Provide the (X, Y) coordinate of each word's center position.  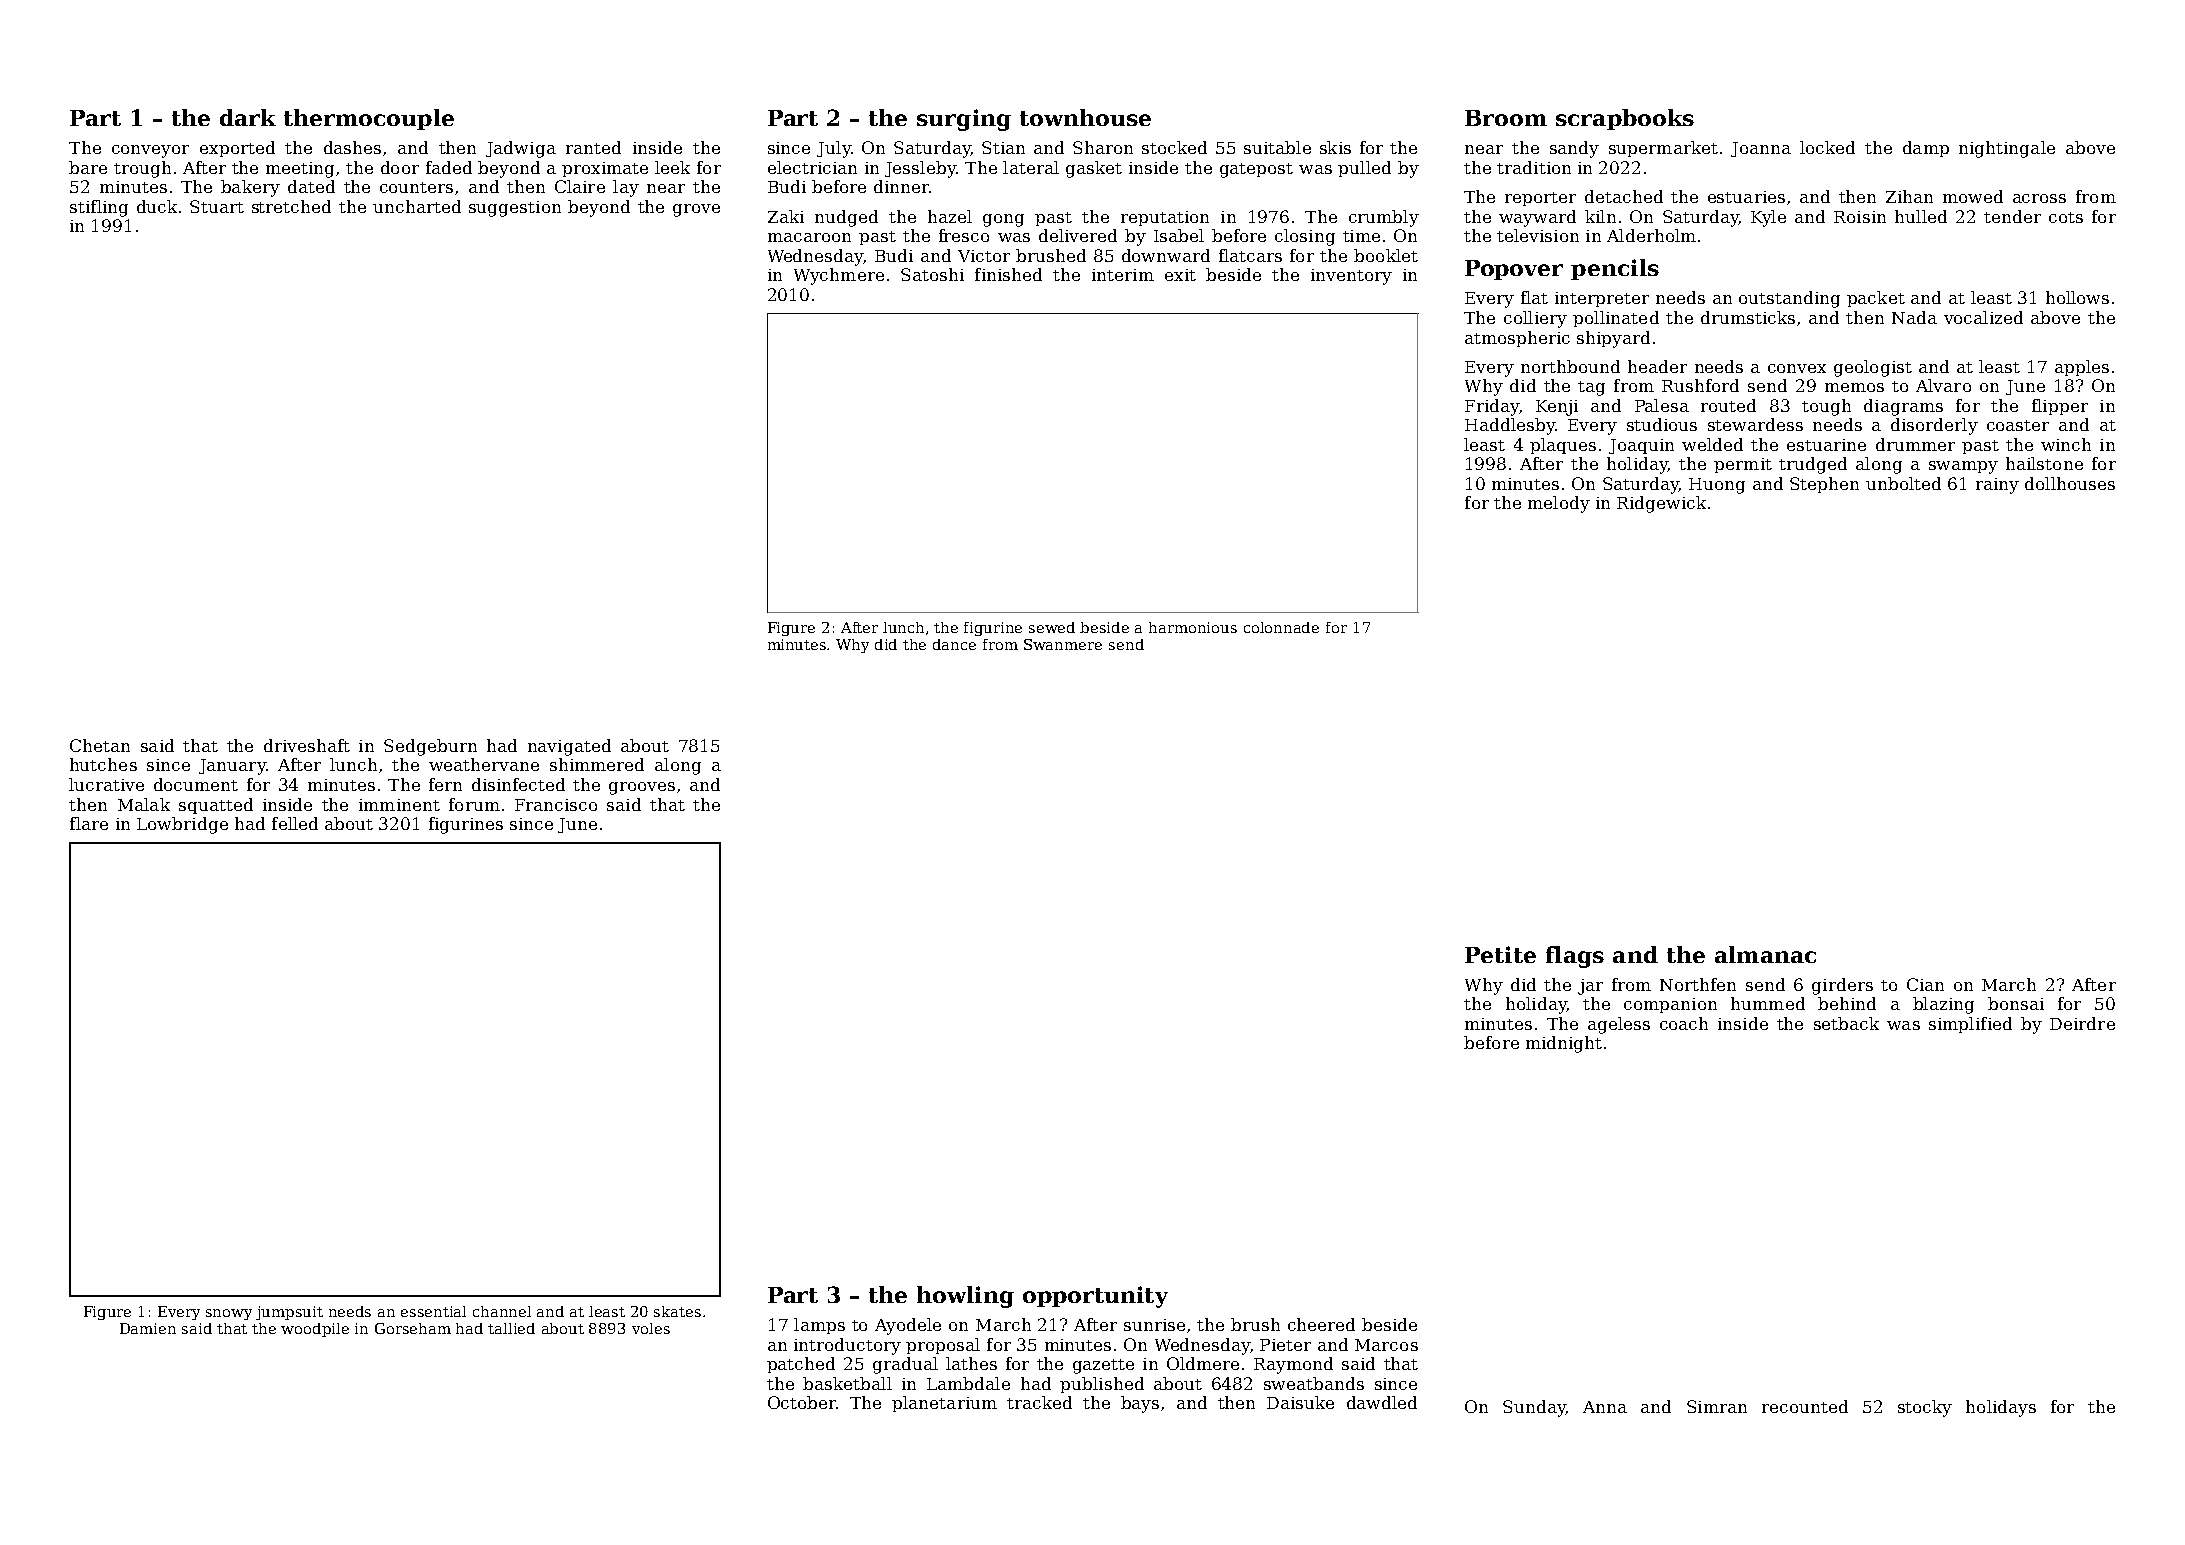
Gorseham (413, 1328)
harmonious (1193, 627)
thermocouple (369, 119)
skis (1335, 147)
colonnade (1281, 627)
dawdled (1382, 1402)
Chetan (100, 745)
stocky (1925, 1408)
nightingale (2007, 149)
